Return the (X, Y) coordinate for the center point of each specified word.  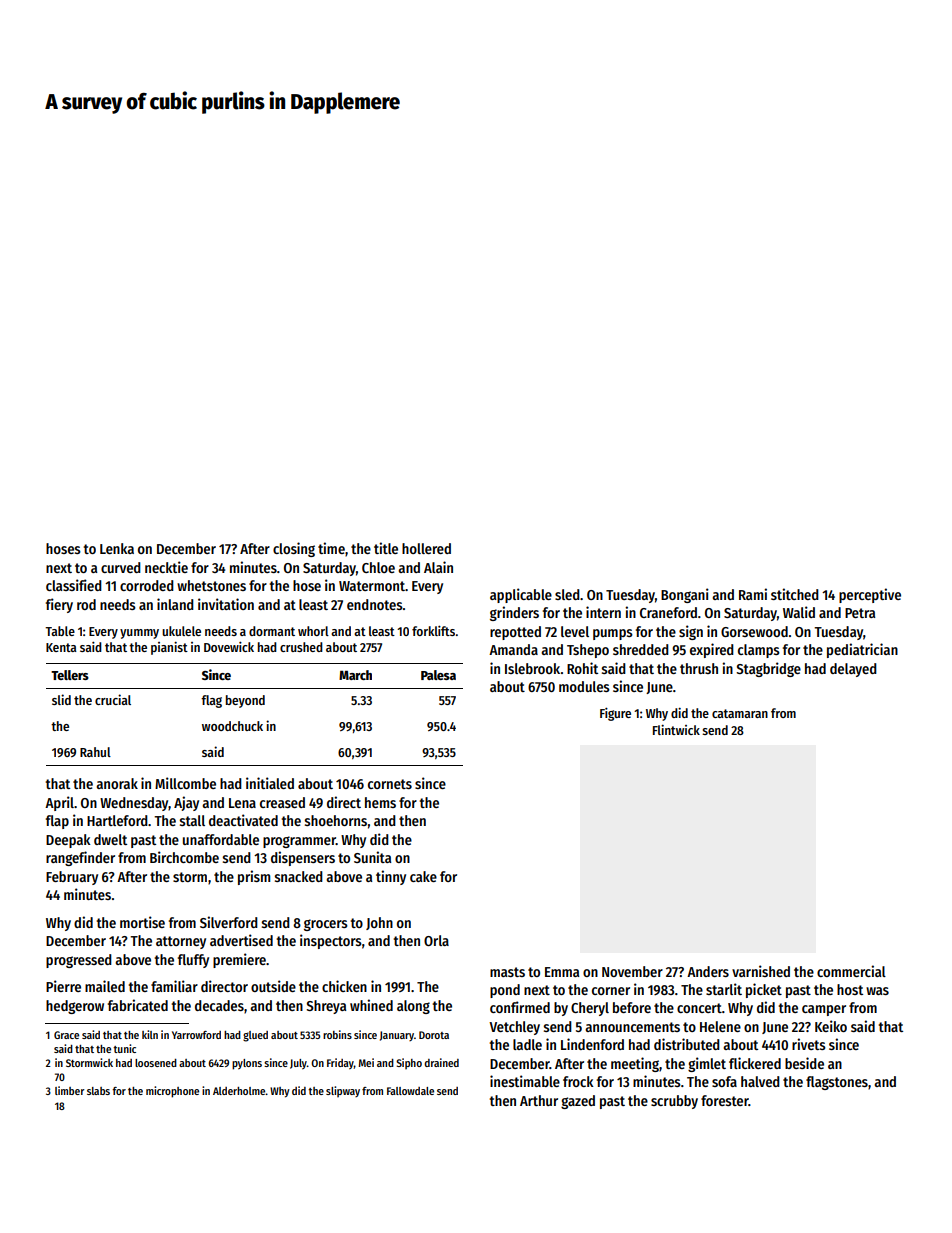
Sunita (372, 857)
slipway (343, 1091)
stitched (795, 594)
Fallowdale (410, 1091)
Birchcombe (184, 857)
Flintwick (676, 729)
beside (804, 1063)
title (386, 548)
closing (294, 549)
